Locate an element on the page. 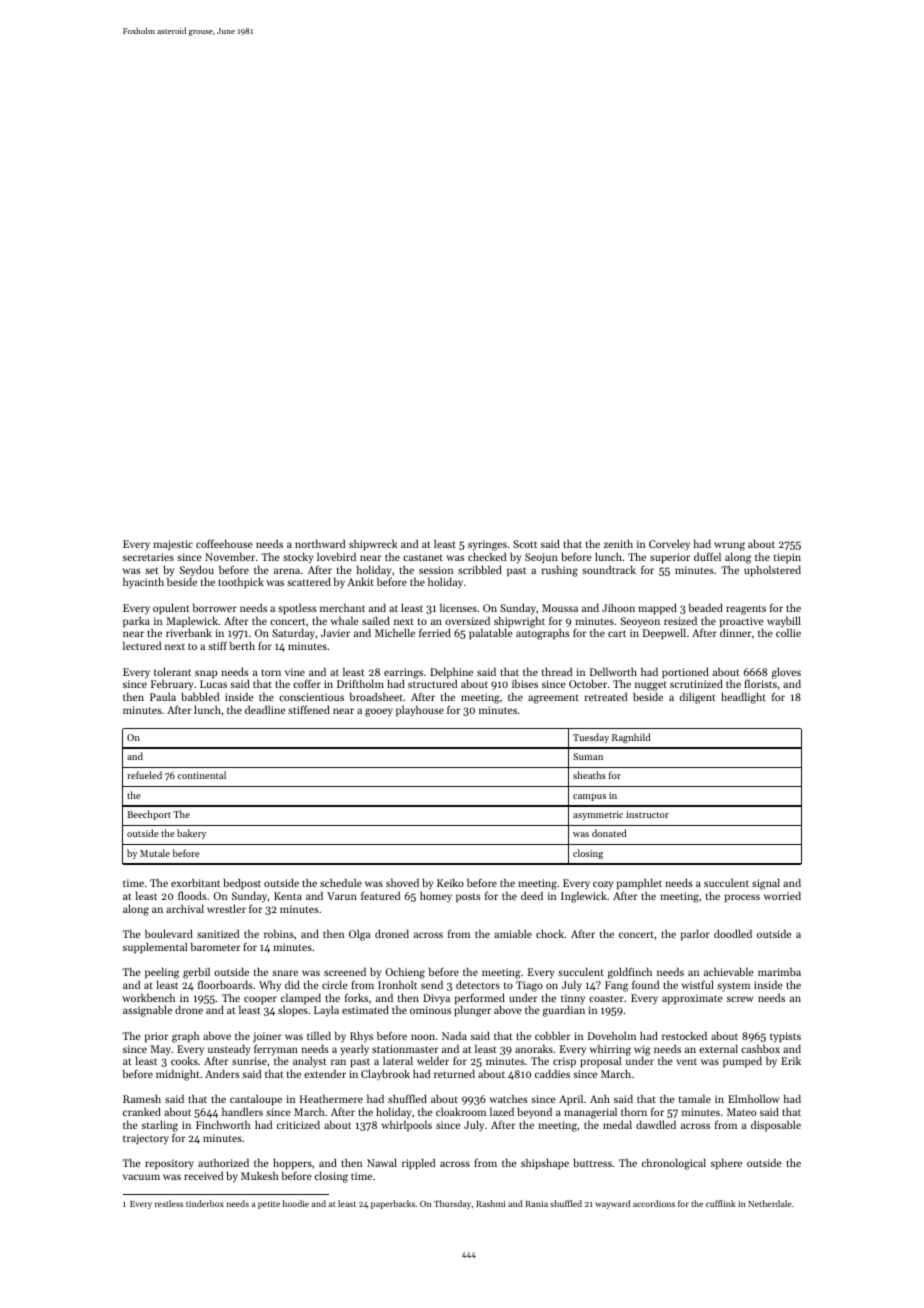 The height and width of the document is (1308, 924). Seydou is located at coordinates (197, 571).
